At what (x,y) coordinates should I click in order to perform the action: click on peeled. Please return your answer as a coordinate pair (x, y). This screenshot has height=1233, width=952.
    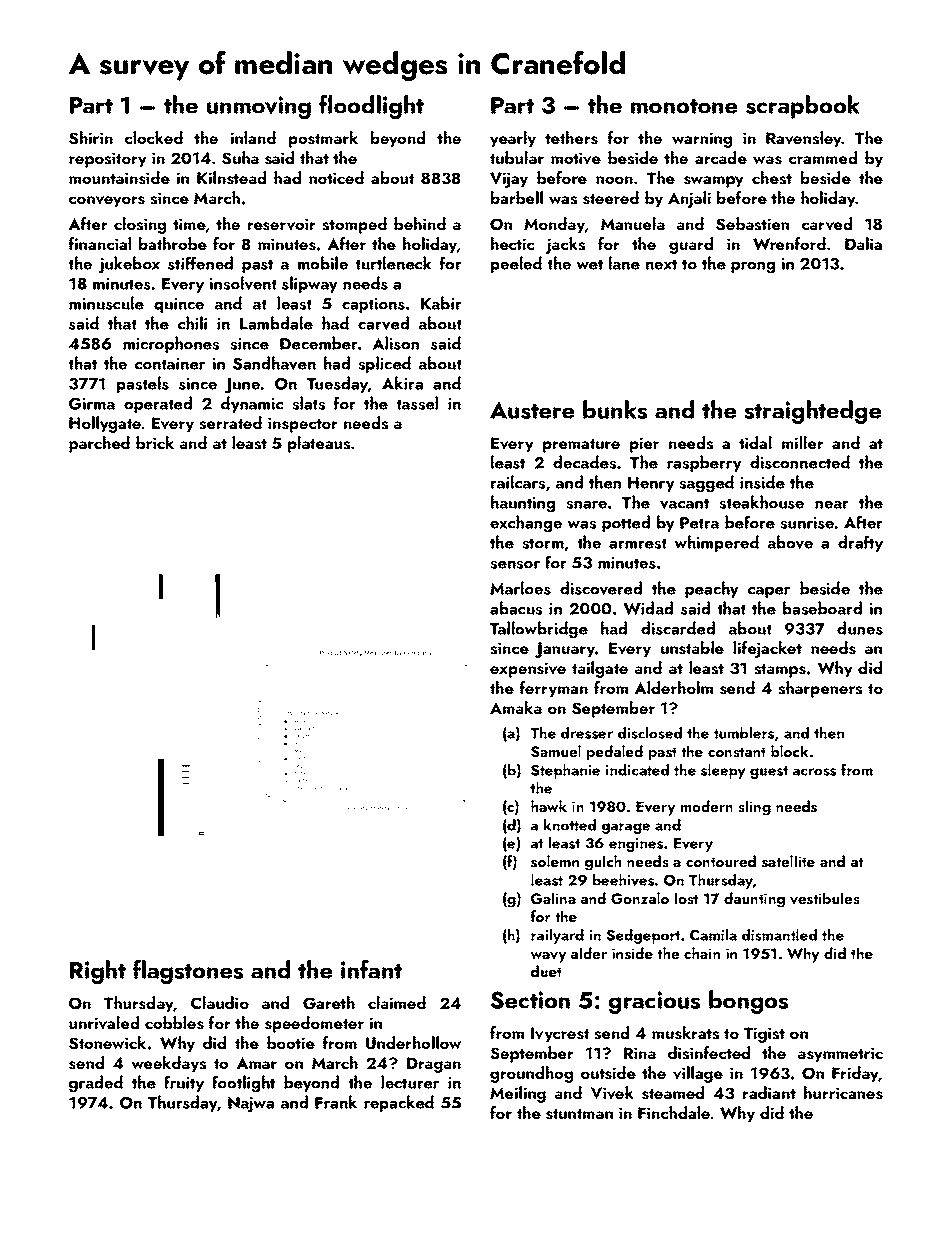
    Looking at the image, I should click on (516, 264).
